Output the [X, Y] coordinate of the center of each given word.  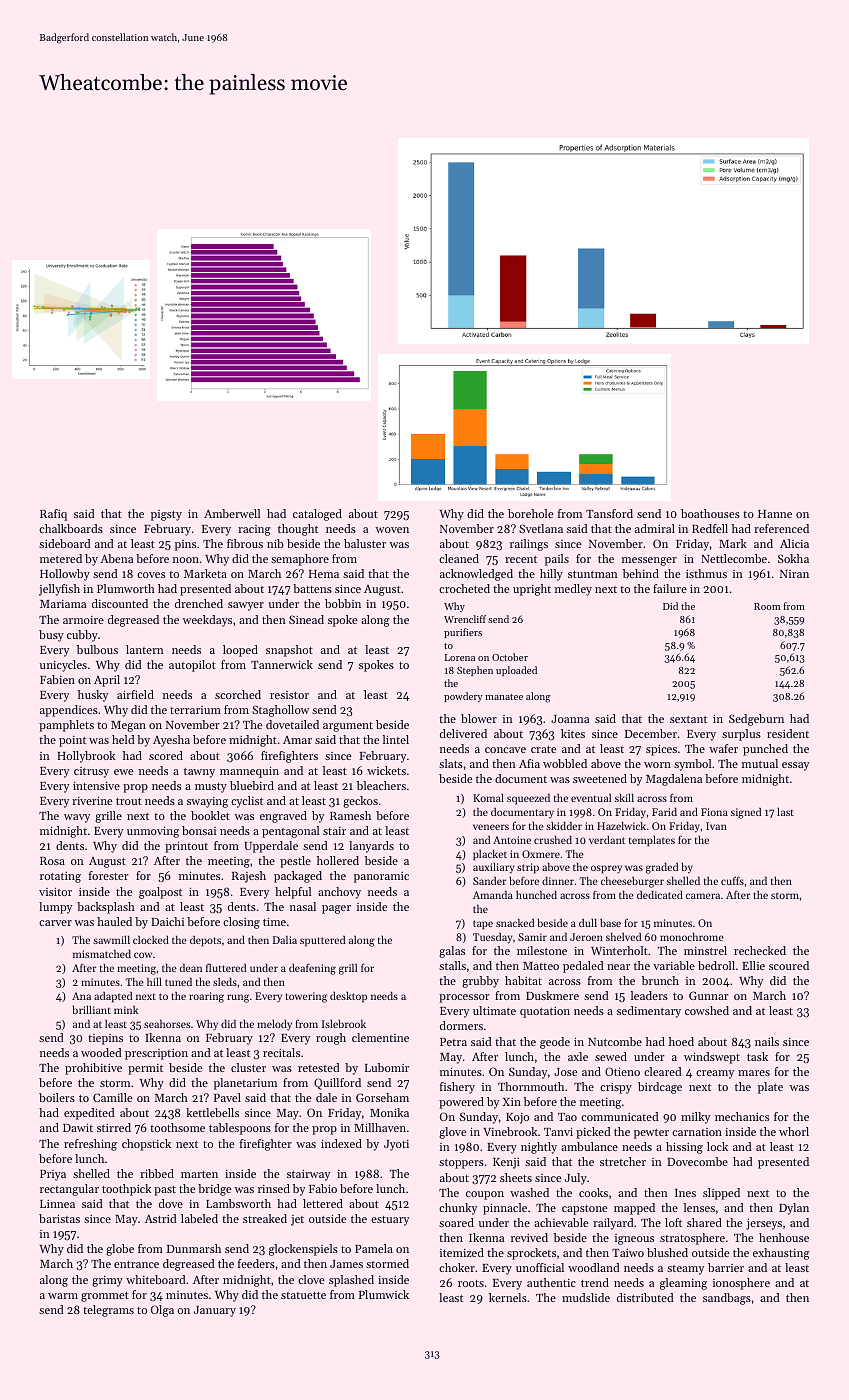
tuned [178, 982]
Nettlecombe [734, 558]
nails [767, 1041]
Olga [162, 1311]
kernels [508, 1297]
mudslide [586, 1297]
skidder [564, 826]
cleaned [459, 558]
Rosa [52, 861]
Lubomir [387, 1067]
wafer [723, 748]
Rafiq [53, 515]
